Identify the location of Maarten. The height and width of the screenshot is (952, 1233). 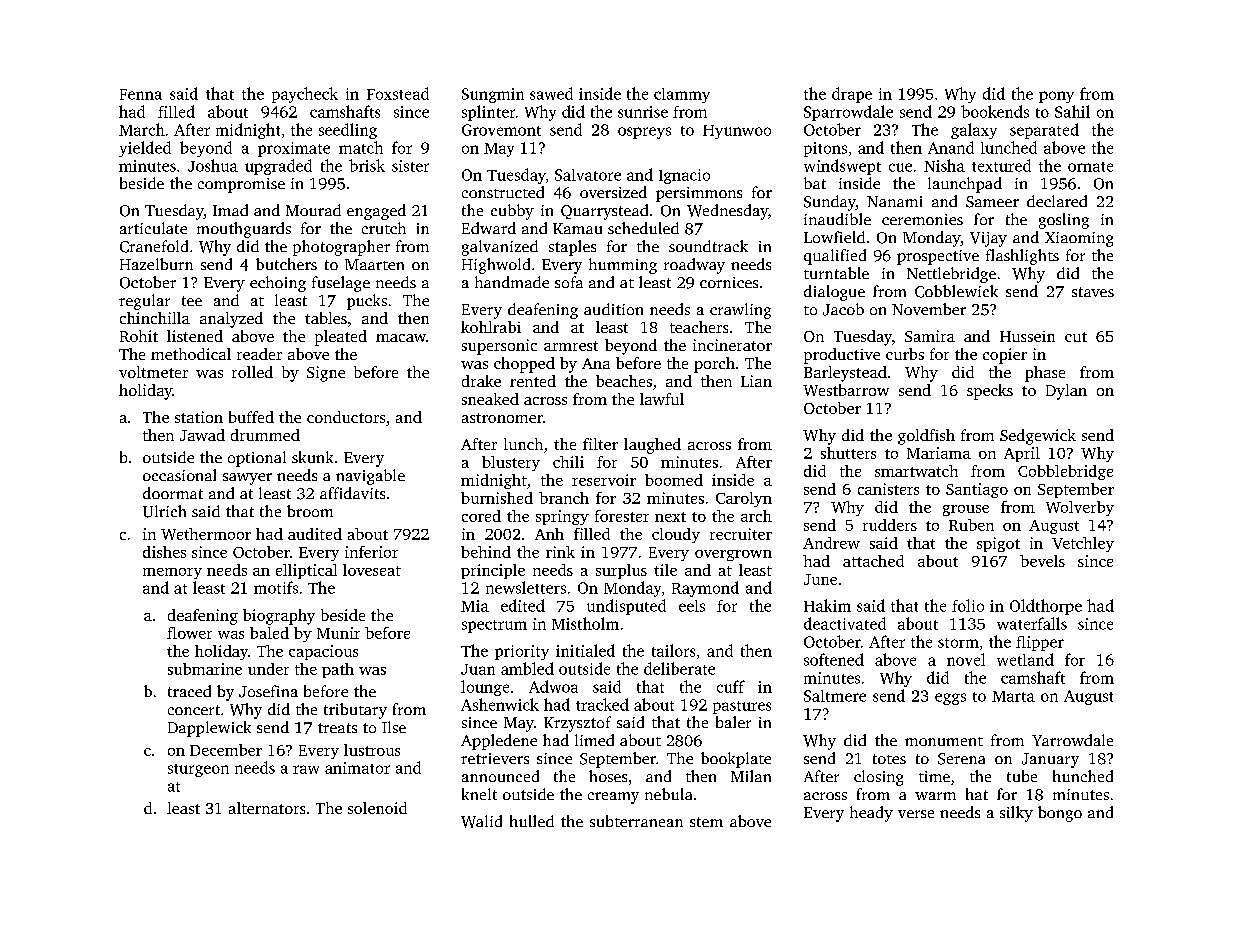
(374, 264).
